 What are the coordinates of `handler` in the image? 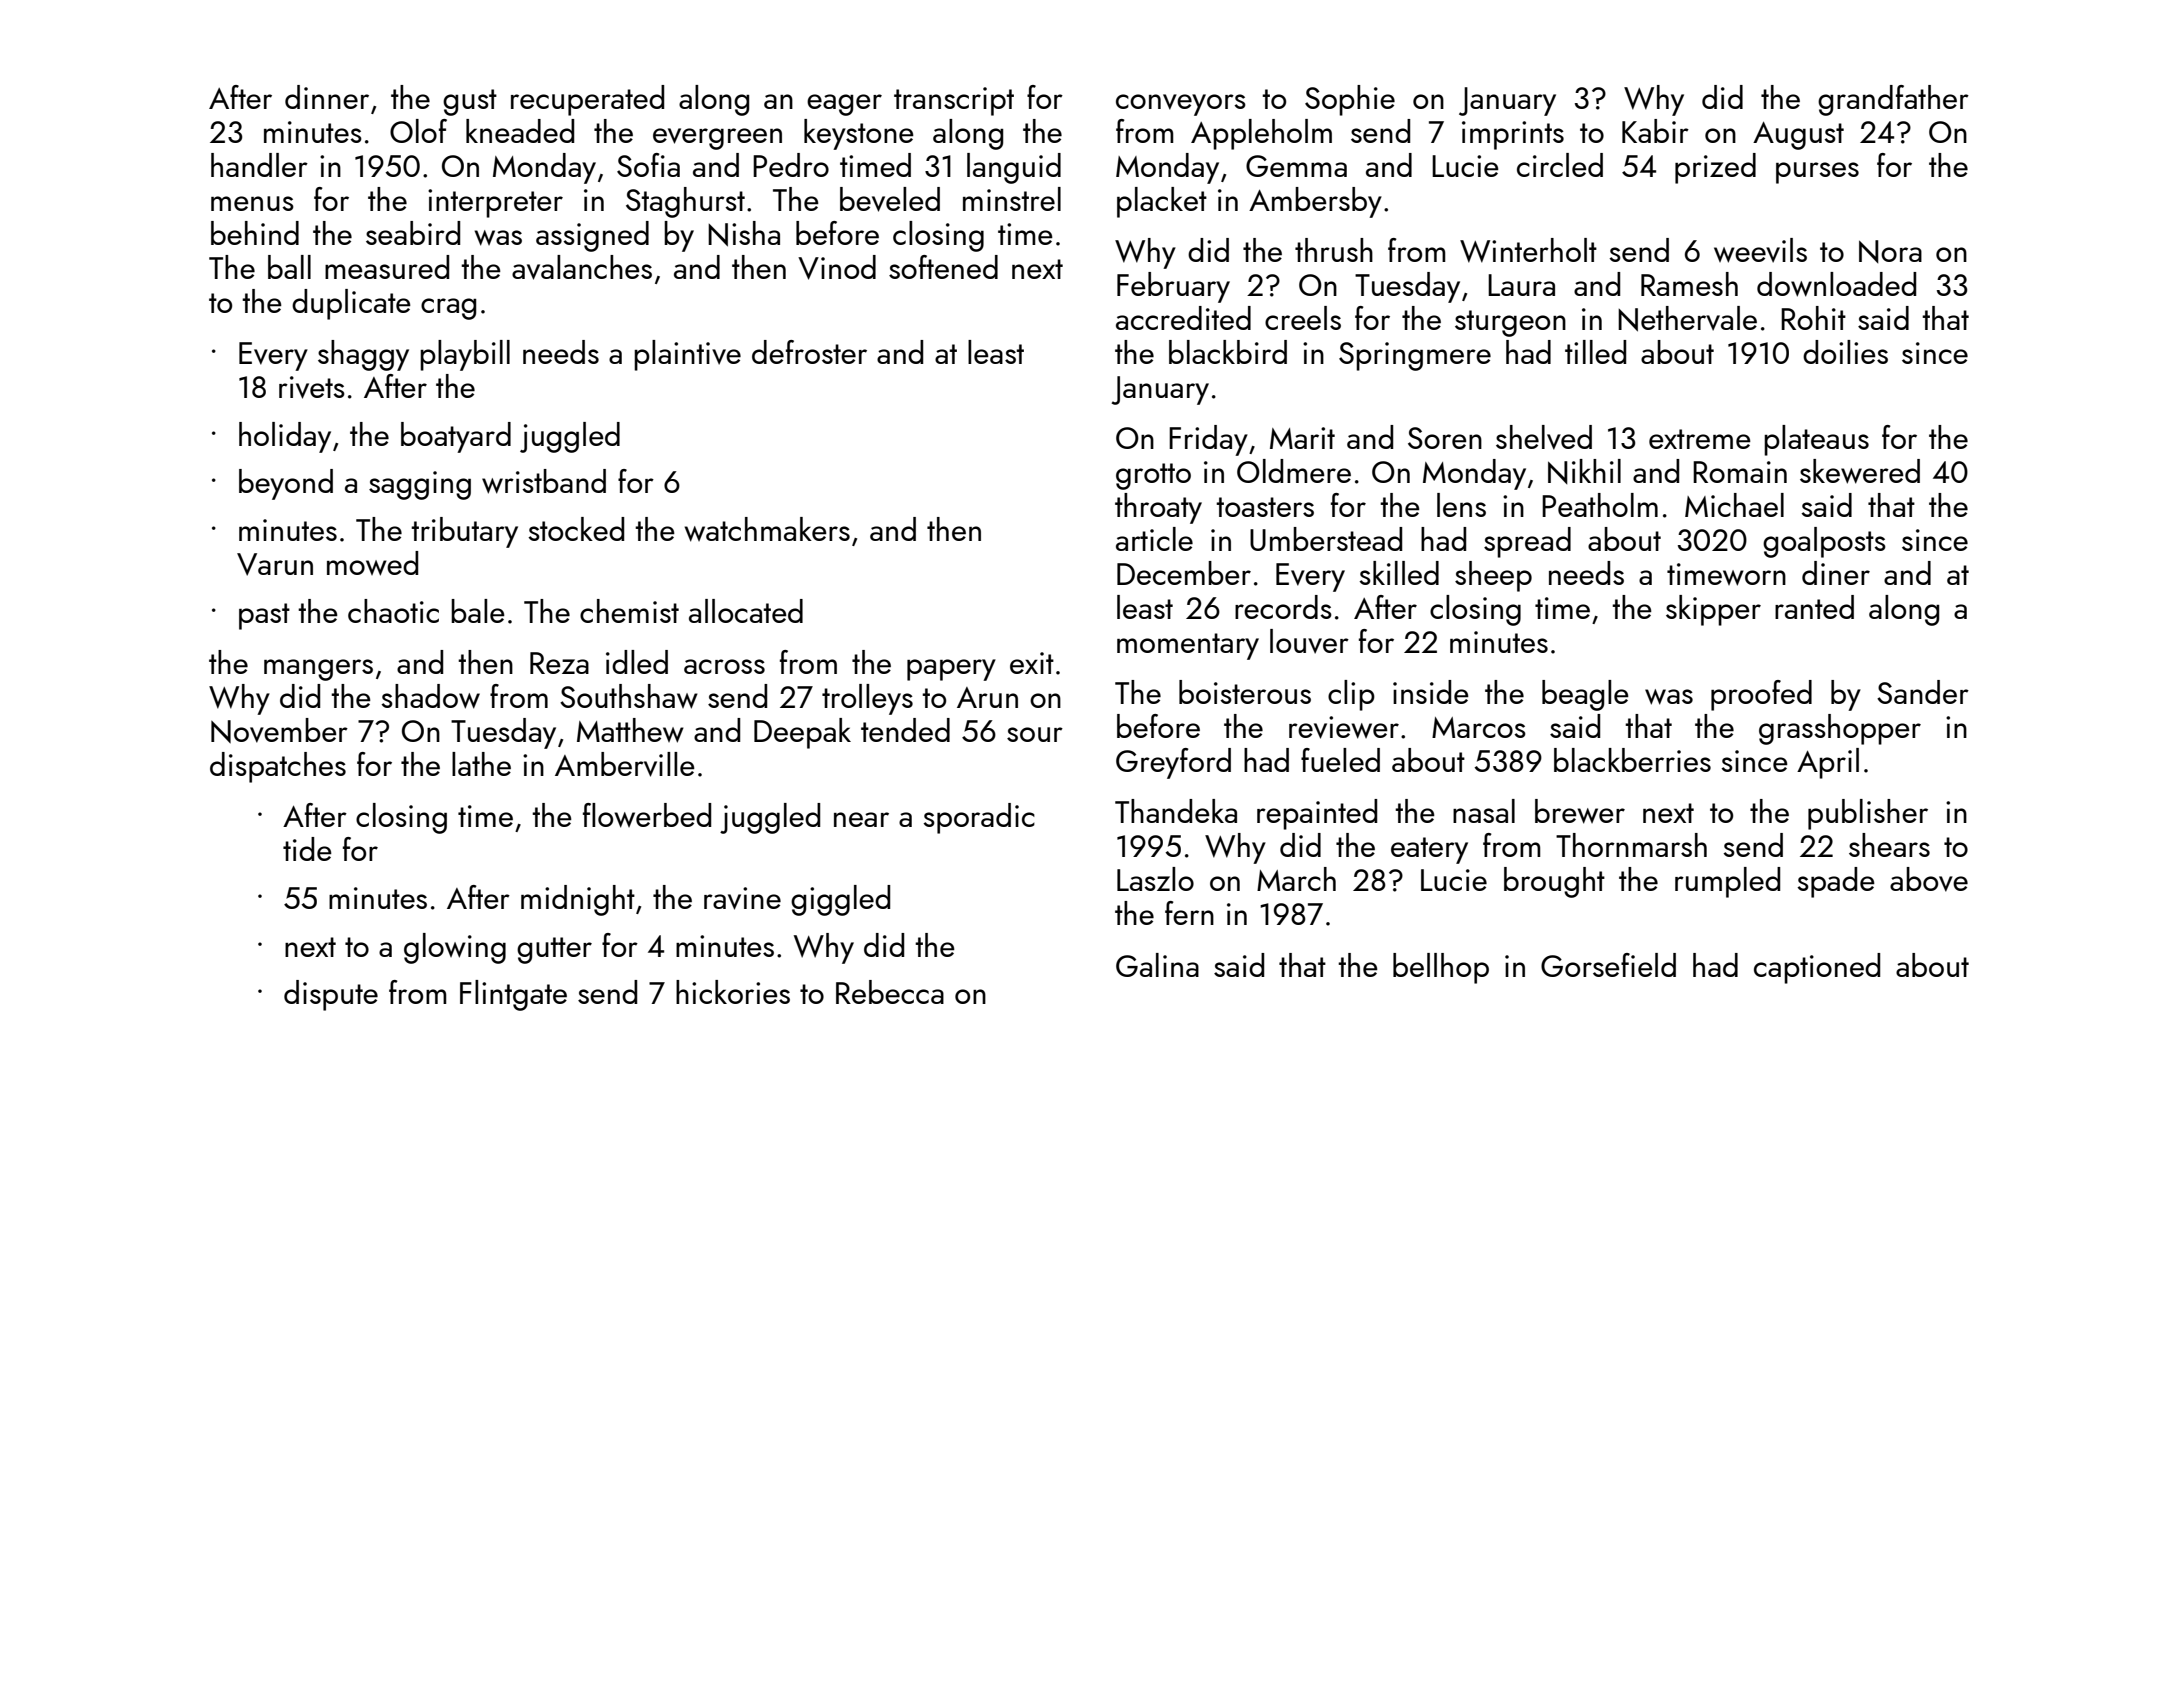 It's located at (259, 165).
